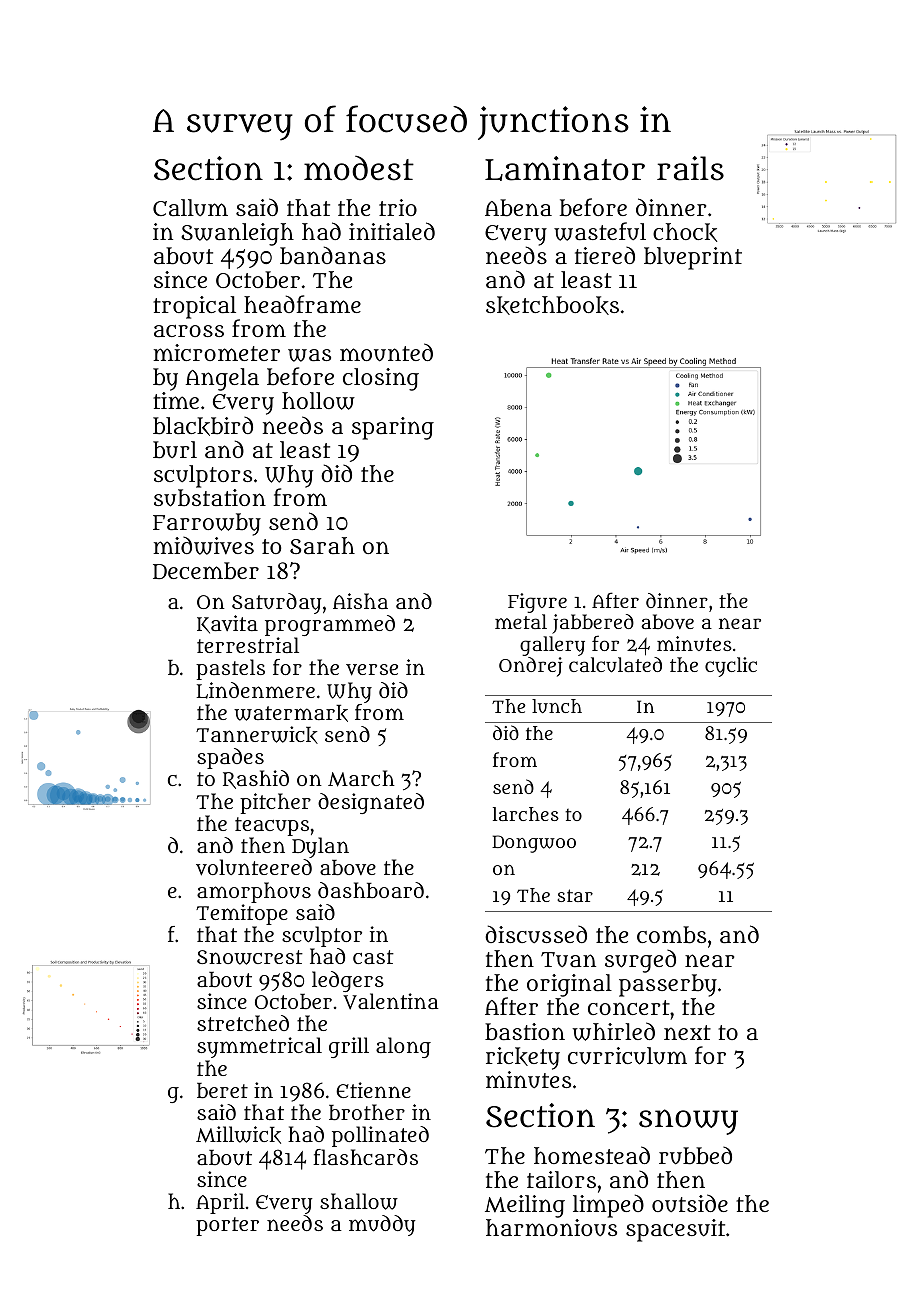 The image size is (924, 1311). Describe the element at coordinates (227, 1226) in the page. I see `porter` at that location.
